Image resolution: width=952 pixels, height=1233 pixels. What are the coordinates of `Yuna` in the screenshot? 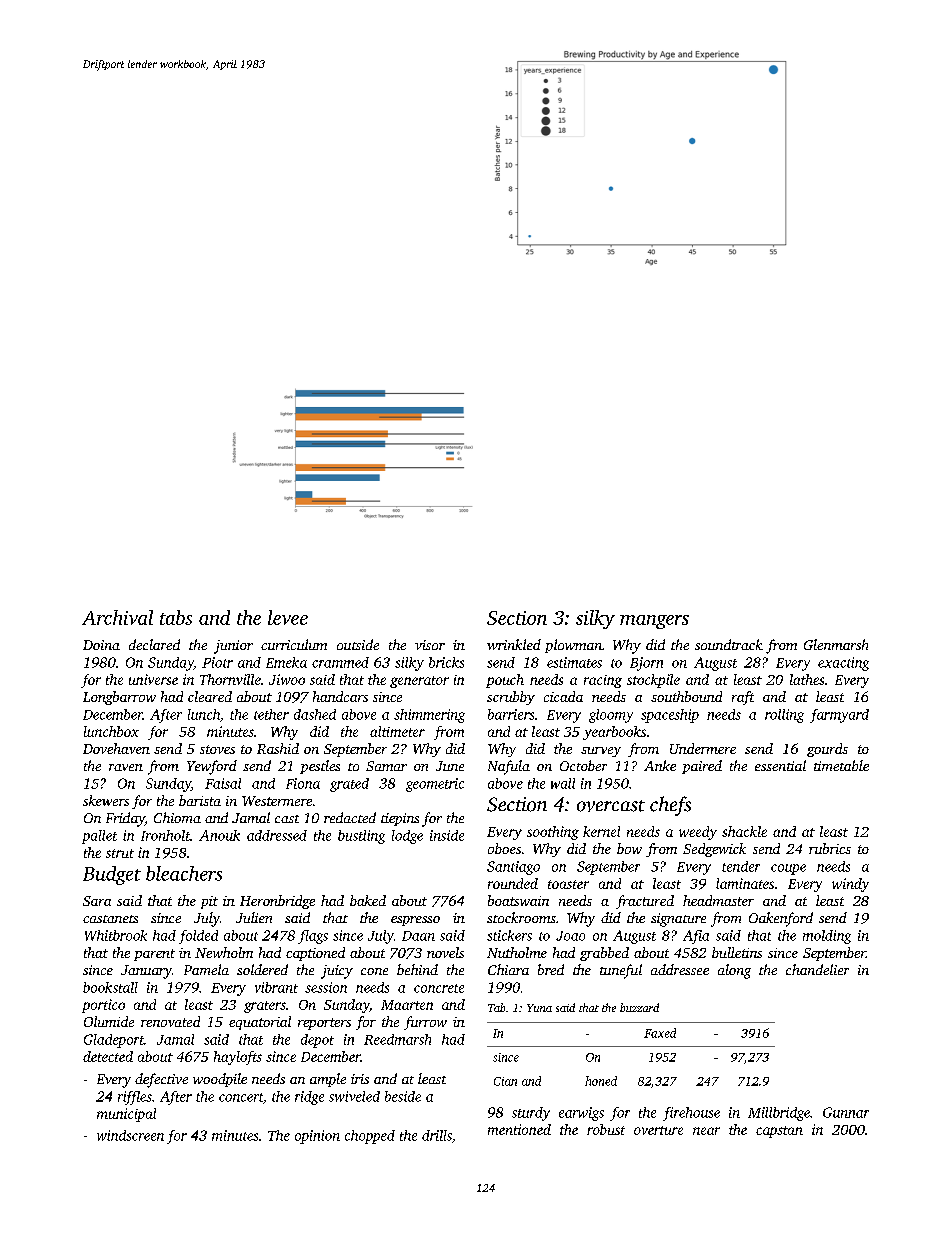 It's located at (539, 1008).
